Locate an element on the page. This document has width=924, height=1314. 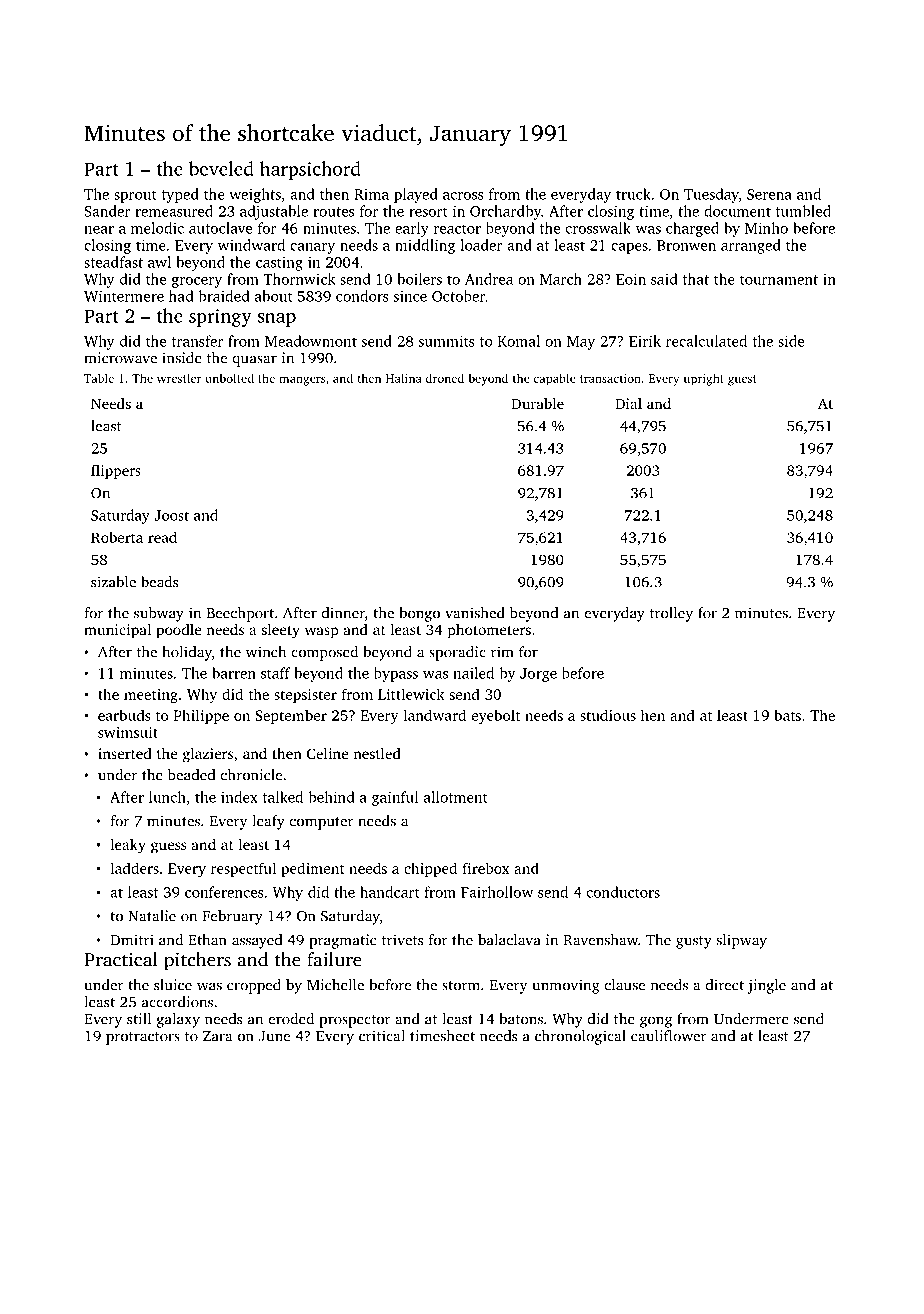
trolley is located at coordinates (671, 614).
